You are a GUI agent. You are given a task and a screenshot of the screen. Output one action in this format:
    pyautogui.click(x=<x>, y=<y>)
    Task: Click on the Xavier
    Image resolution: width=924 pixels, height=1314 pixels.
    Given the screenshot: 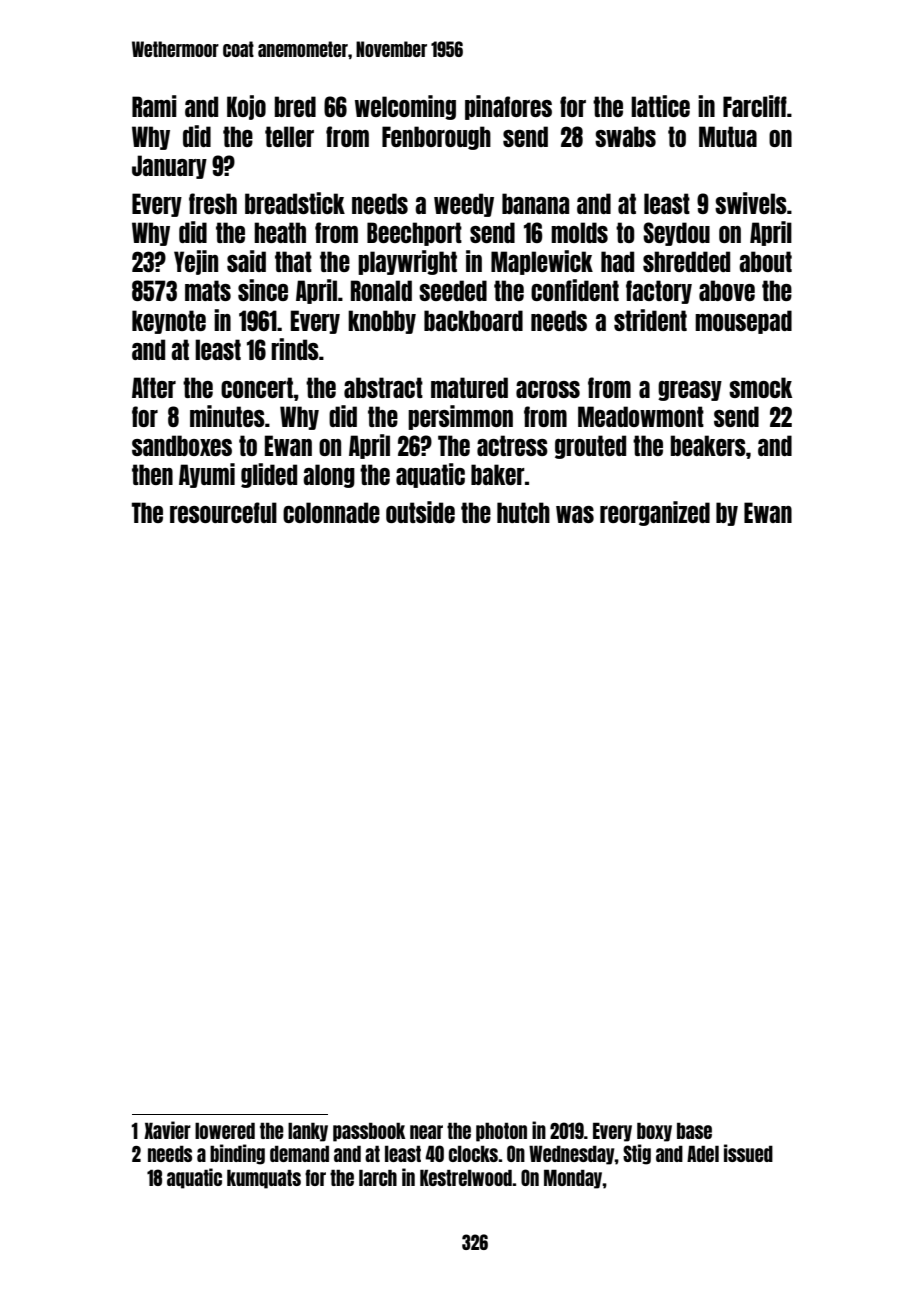 What is the action you would take?
    pyautogui.click(x=167, y=1130)
